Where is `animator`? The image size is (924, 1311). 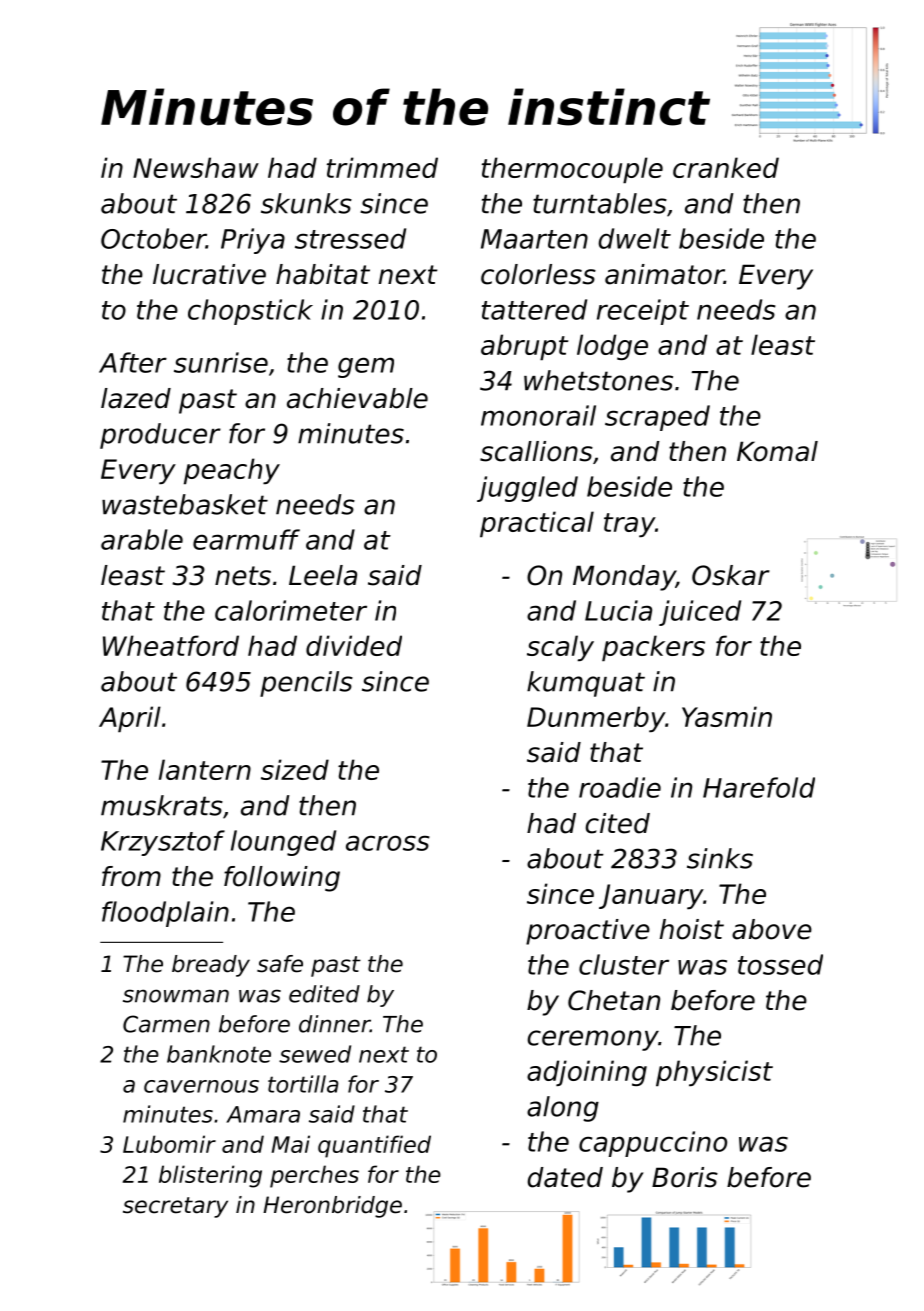
animator is located at coordinates (664, 274).
